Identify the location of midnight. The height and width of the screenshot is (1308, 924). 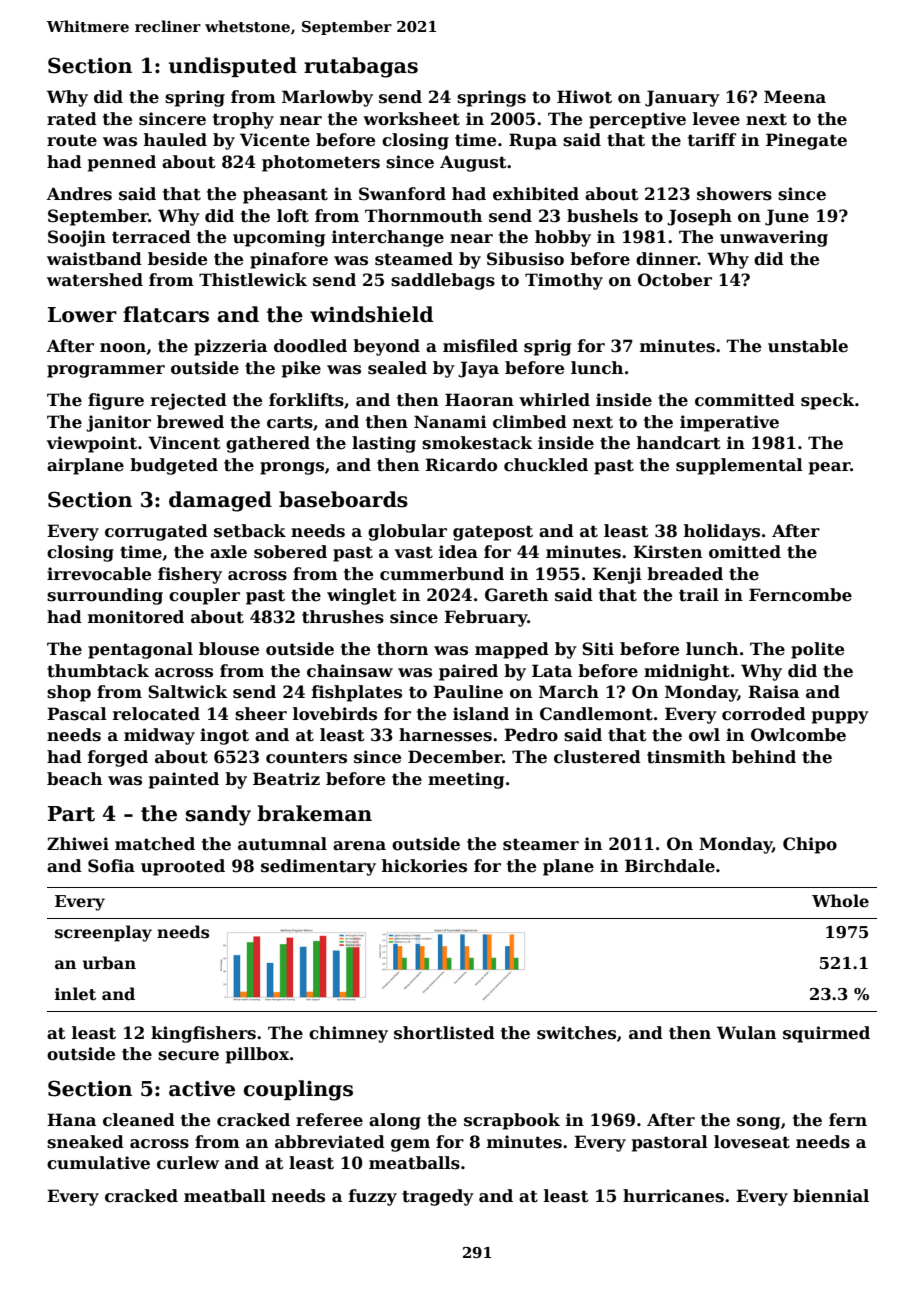
(687, 672).
